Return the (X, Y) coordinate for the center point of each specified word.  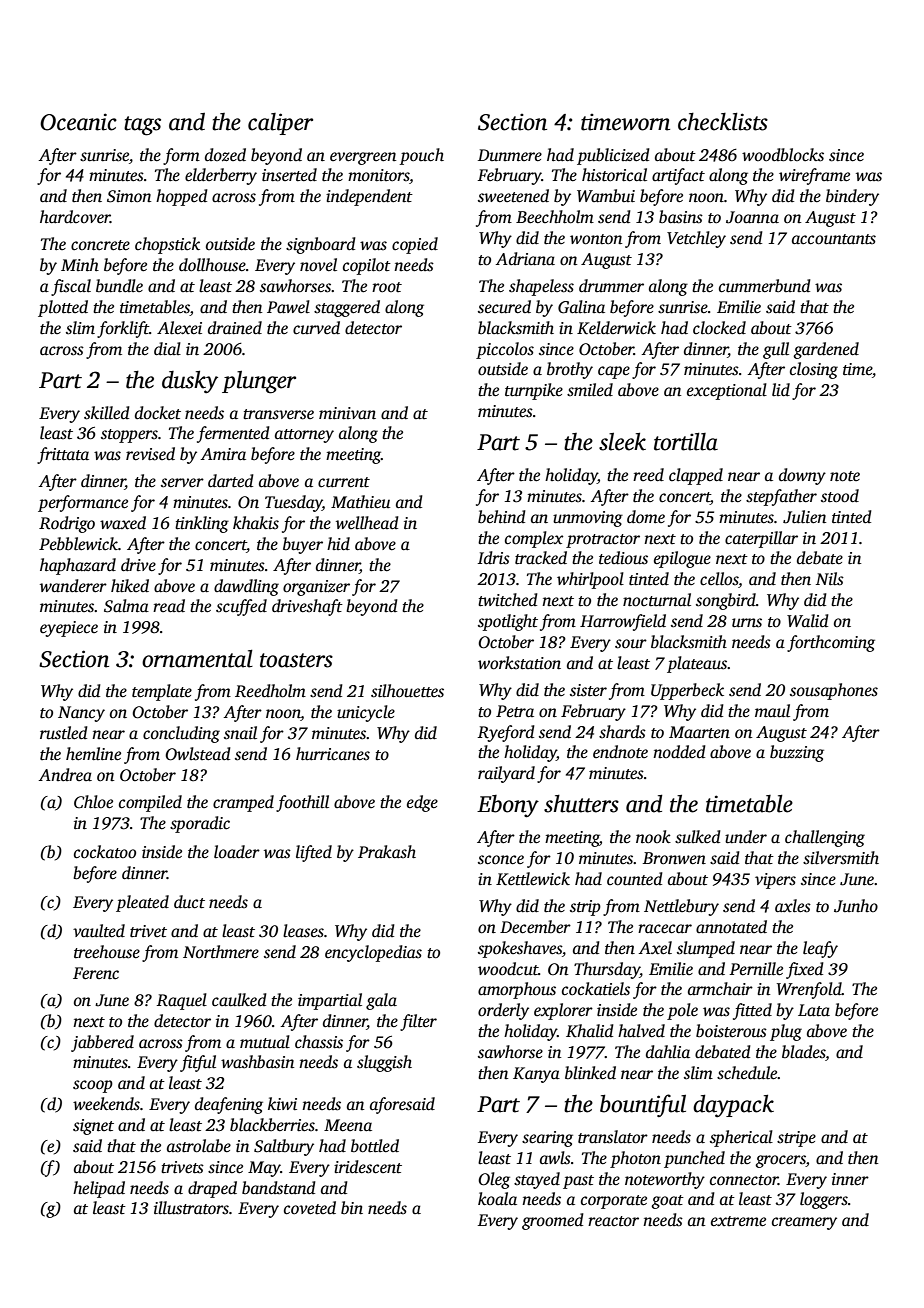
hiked (130, 585)
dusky (190, 382)
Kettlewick (533, 879)
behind (502, 516)
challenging (825, 838)
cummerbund (765, 286)
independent (369, 197)
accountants (834, 239)
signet (93, 1127)
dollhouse (212, 265)
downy (802, 476)
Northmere (221, 952)
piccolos (505, 350)
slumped (706, 949)
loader (237, 852)
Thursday (607, 970)
